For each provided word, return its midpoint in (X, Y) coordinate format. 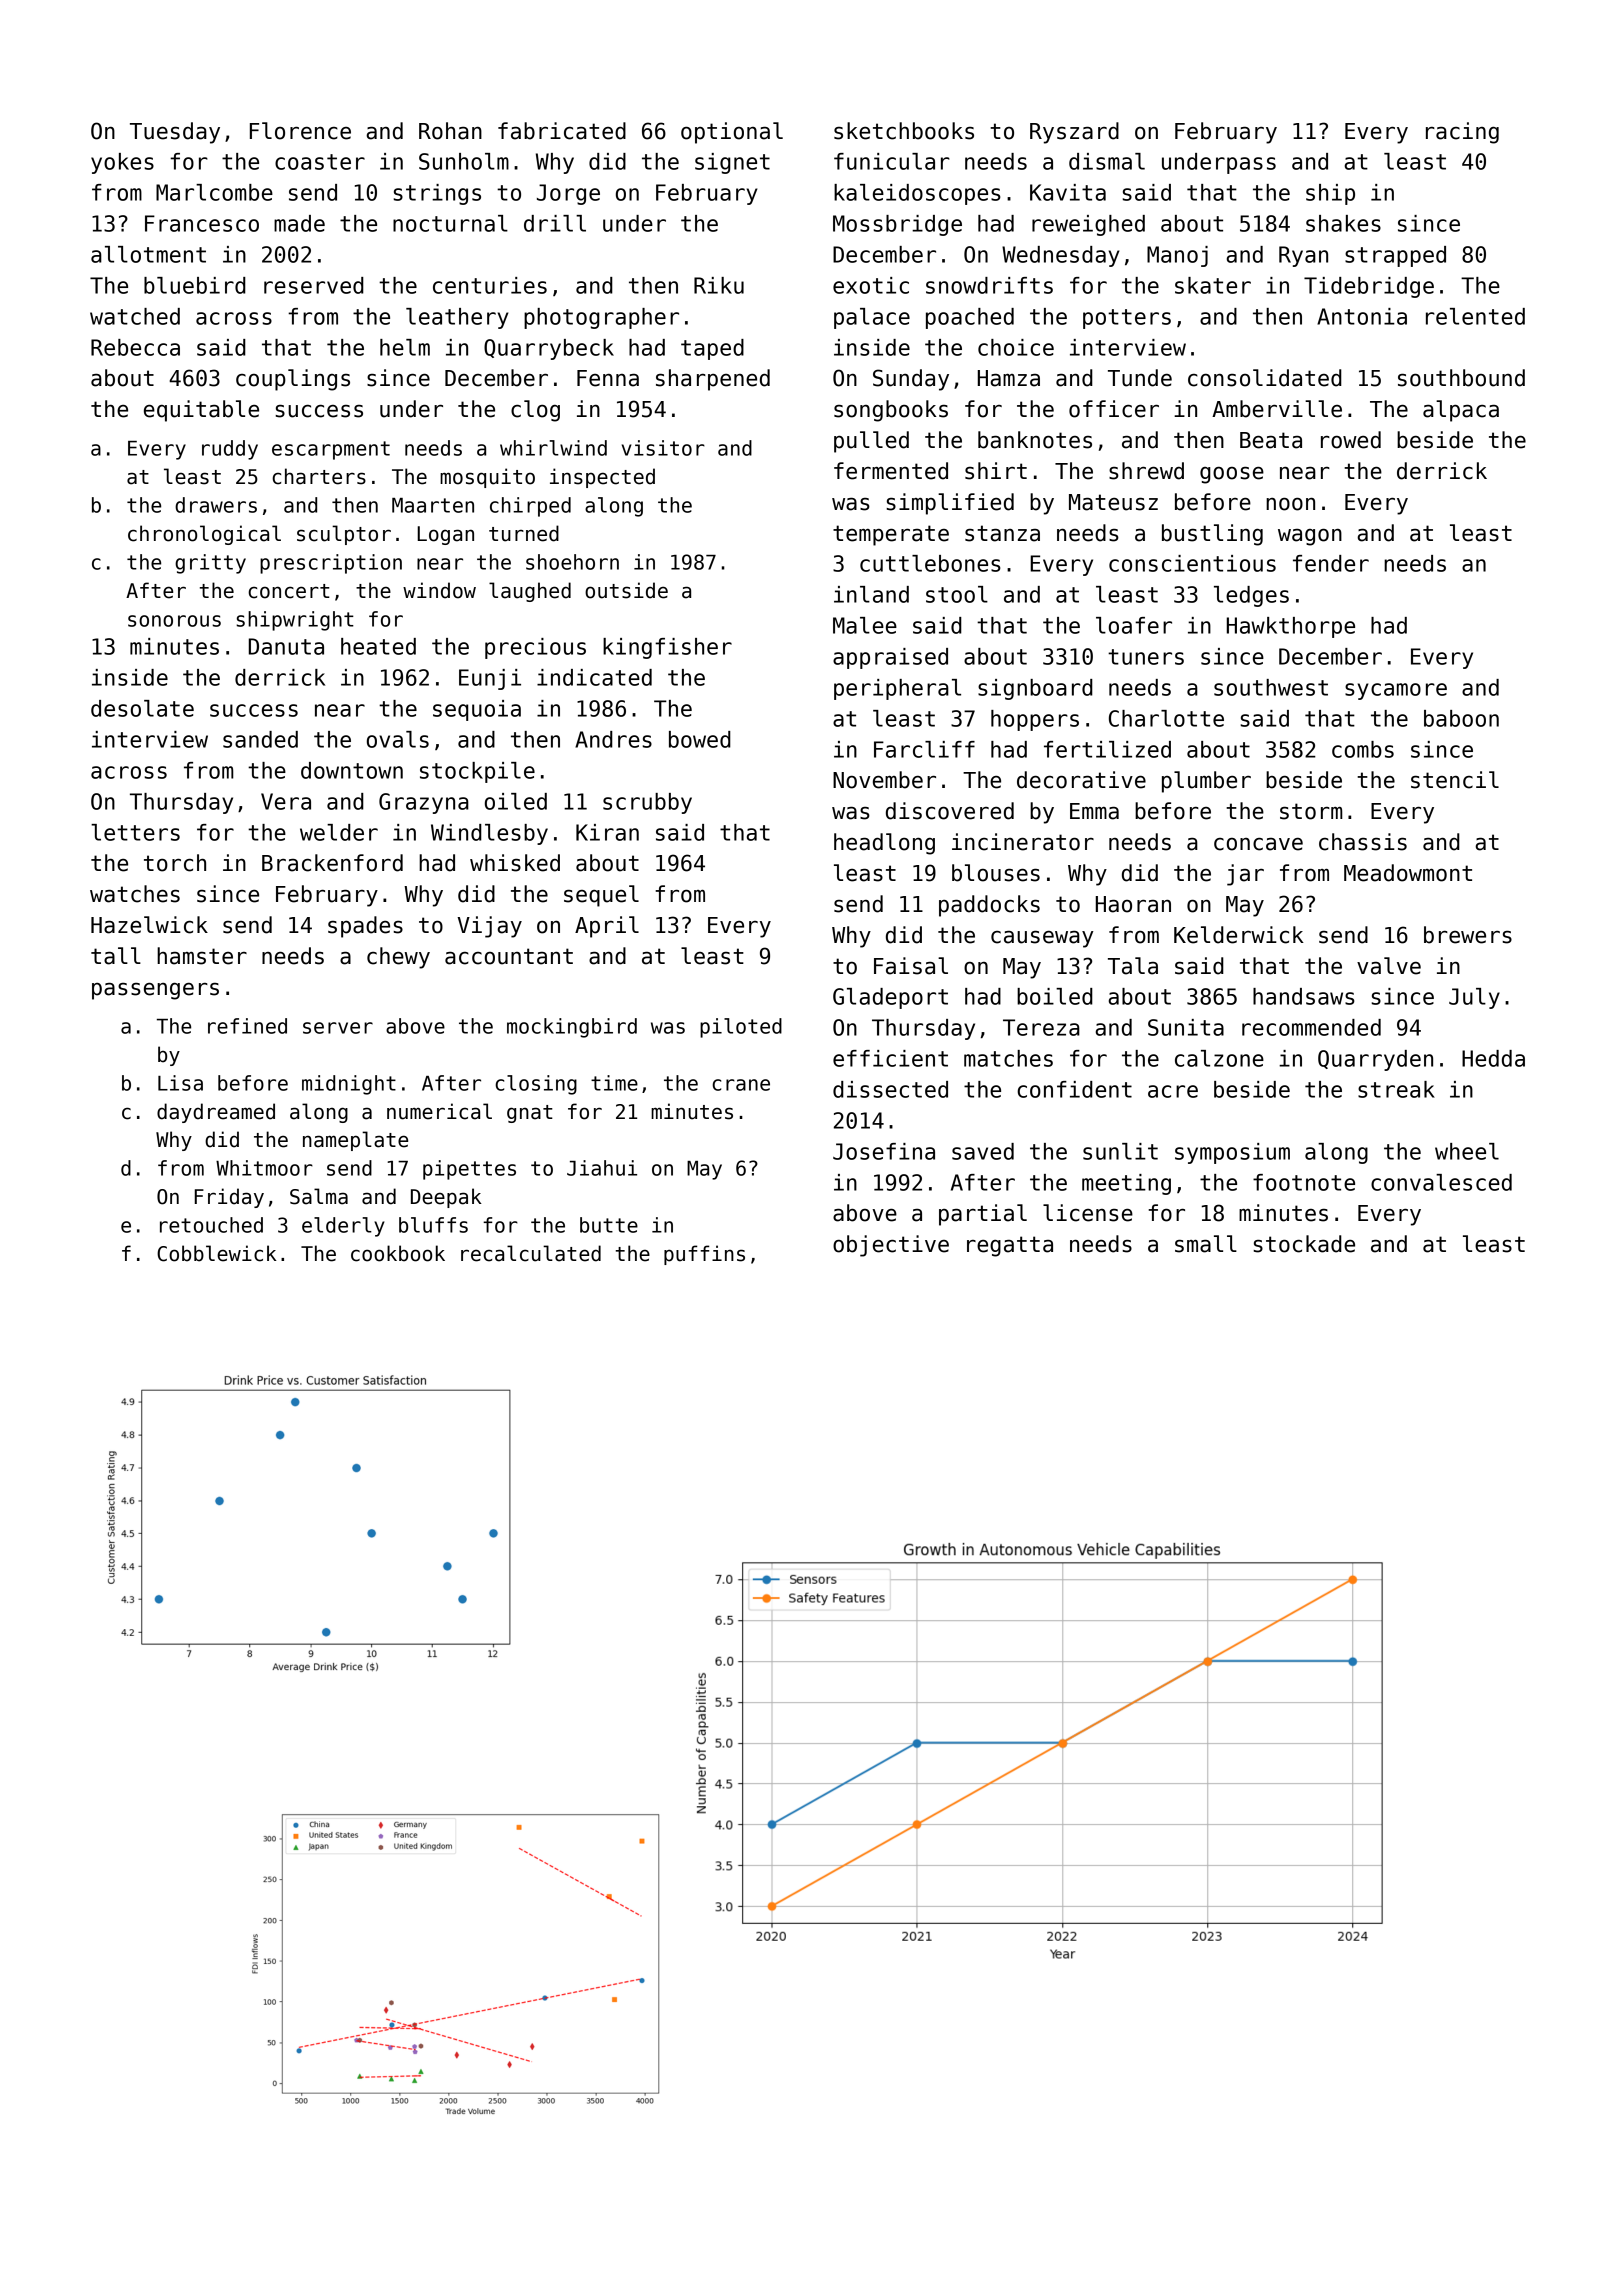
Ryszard (1074, 133)
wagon (1310, 537)
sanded (260, 739)
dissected (890, 1089)
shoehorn (572, 562)
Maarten (433, 505)
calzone (1219, 1058)
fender (1331, 563)
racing (1462, 133)
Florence (300, 131)
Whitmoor (264, 1168)
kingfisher (667, 648)
